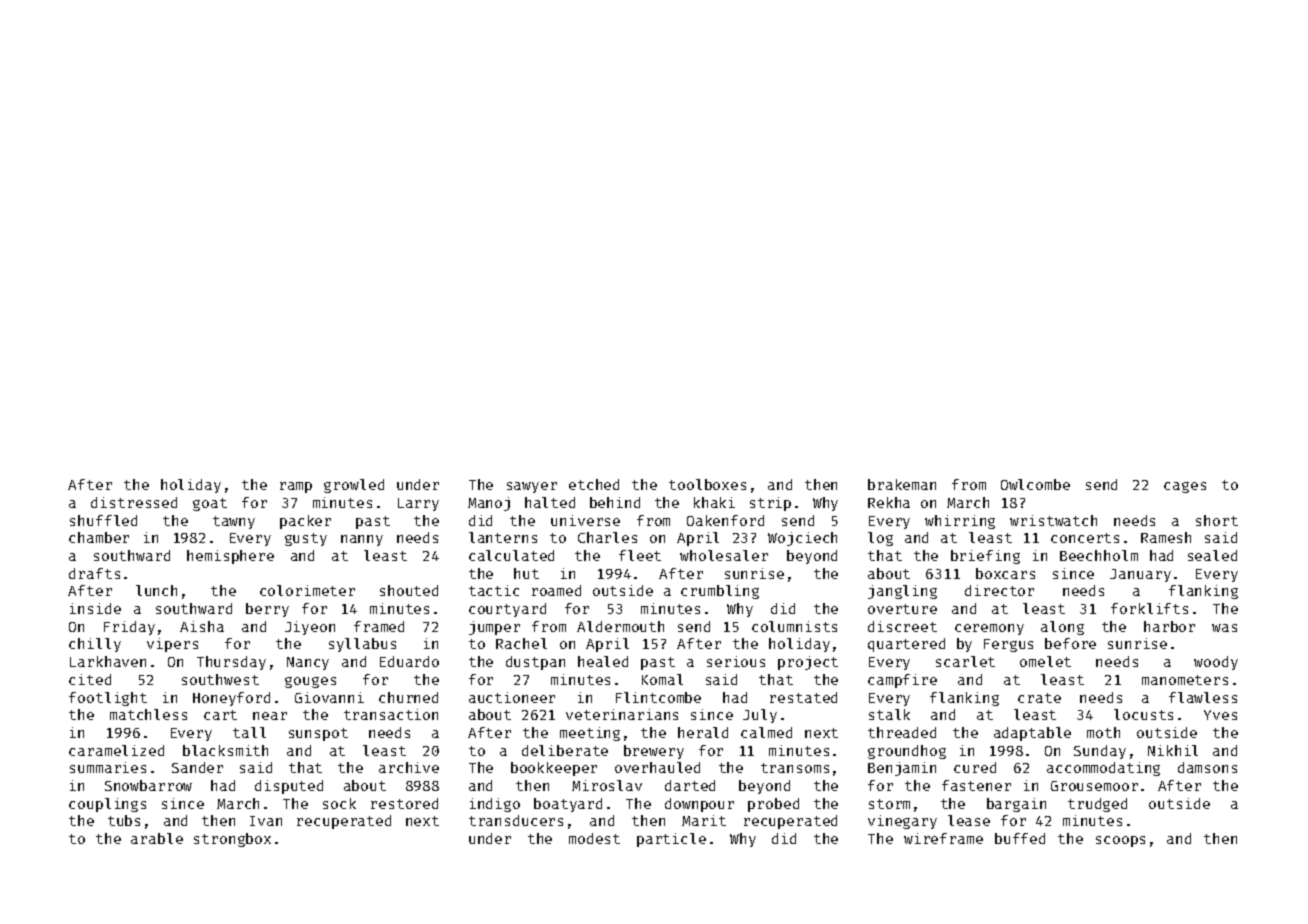 Image resolution: width=1308 pixels, height=924 pixels. I want to click on restated, so click(803, 697).
